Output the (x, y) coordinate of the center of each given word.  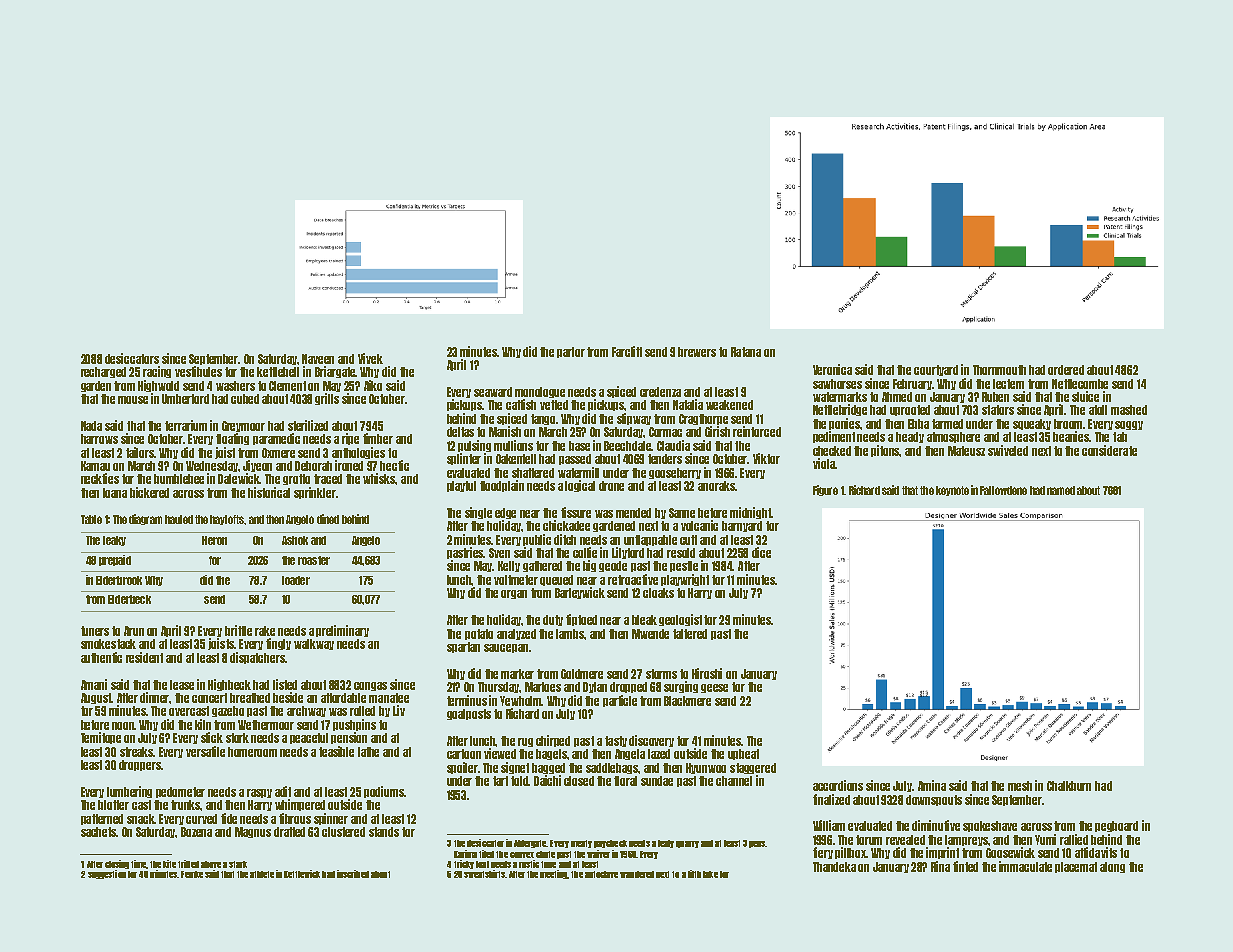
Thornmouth (999, 370)
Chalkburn (1069, 786)
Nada (91, 426)
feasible (336, 751)
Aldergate (530, 844)
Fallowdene (1003, 490)
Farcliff (627, 351)
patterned (102, 819)
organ (514, 594)
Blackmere (687, 701)
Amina (932, 785)
